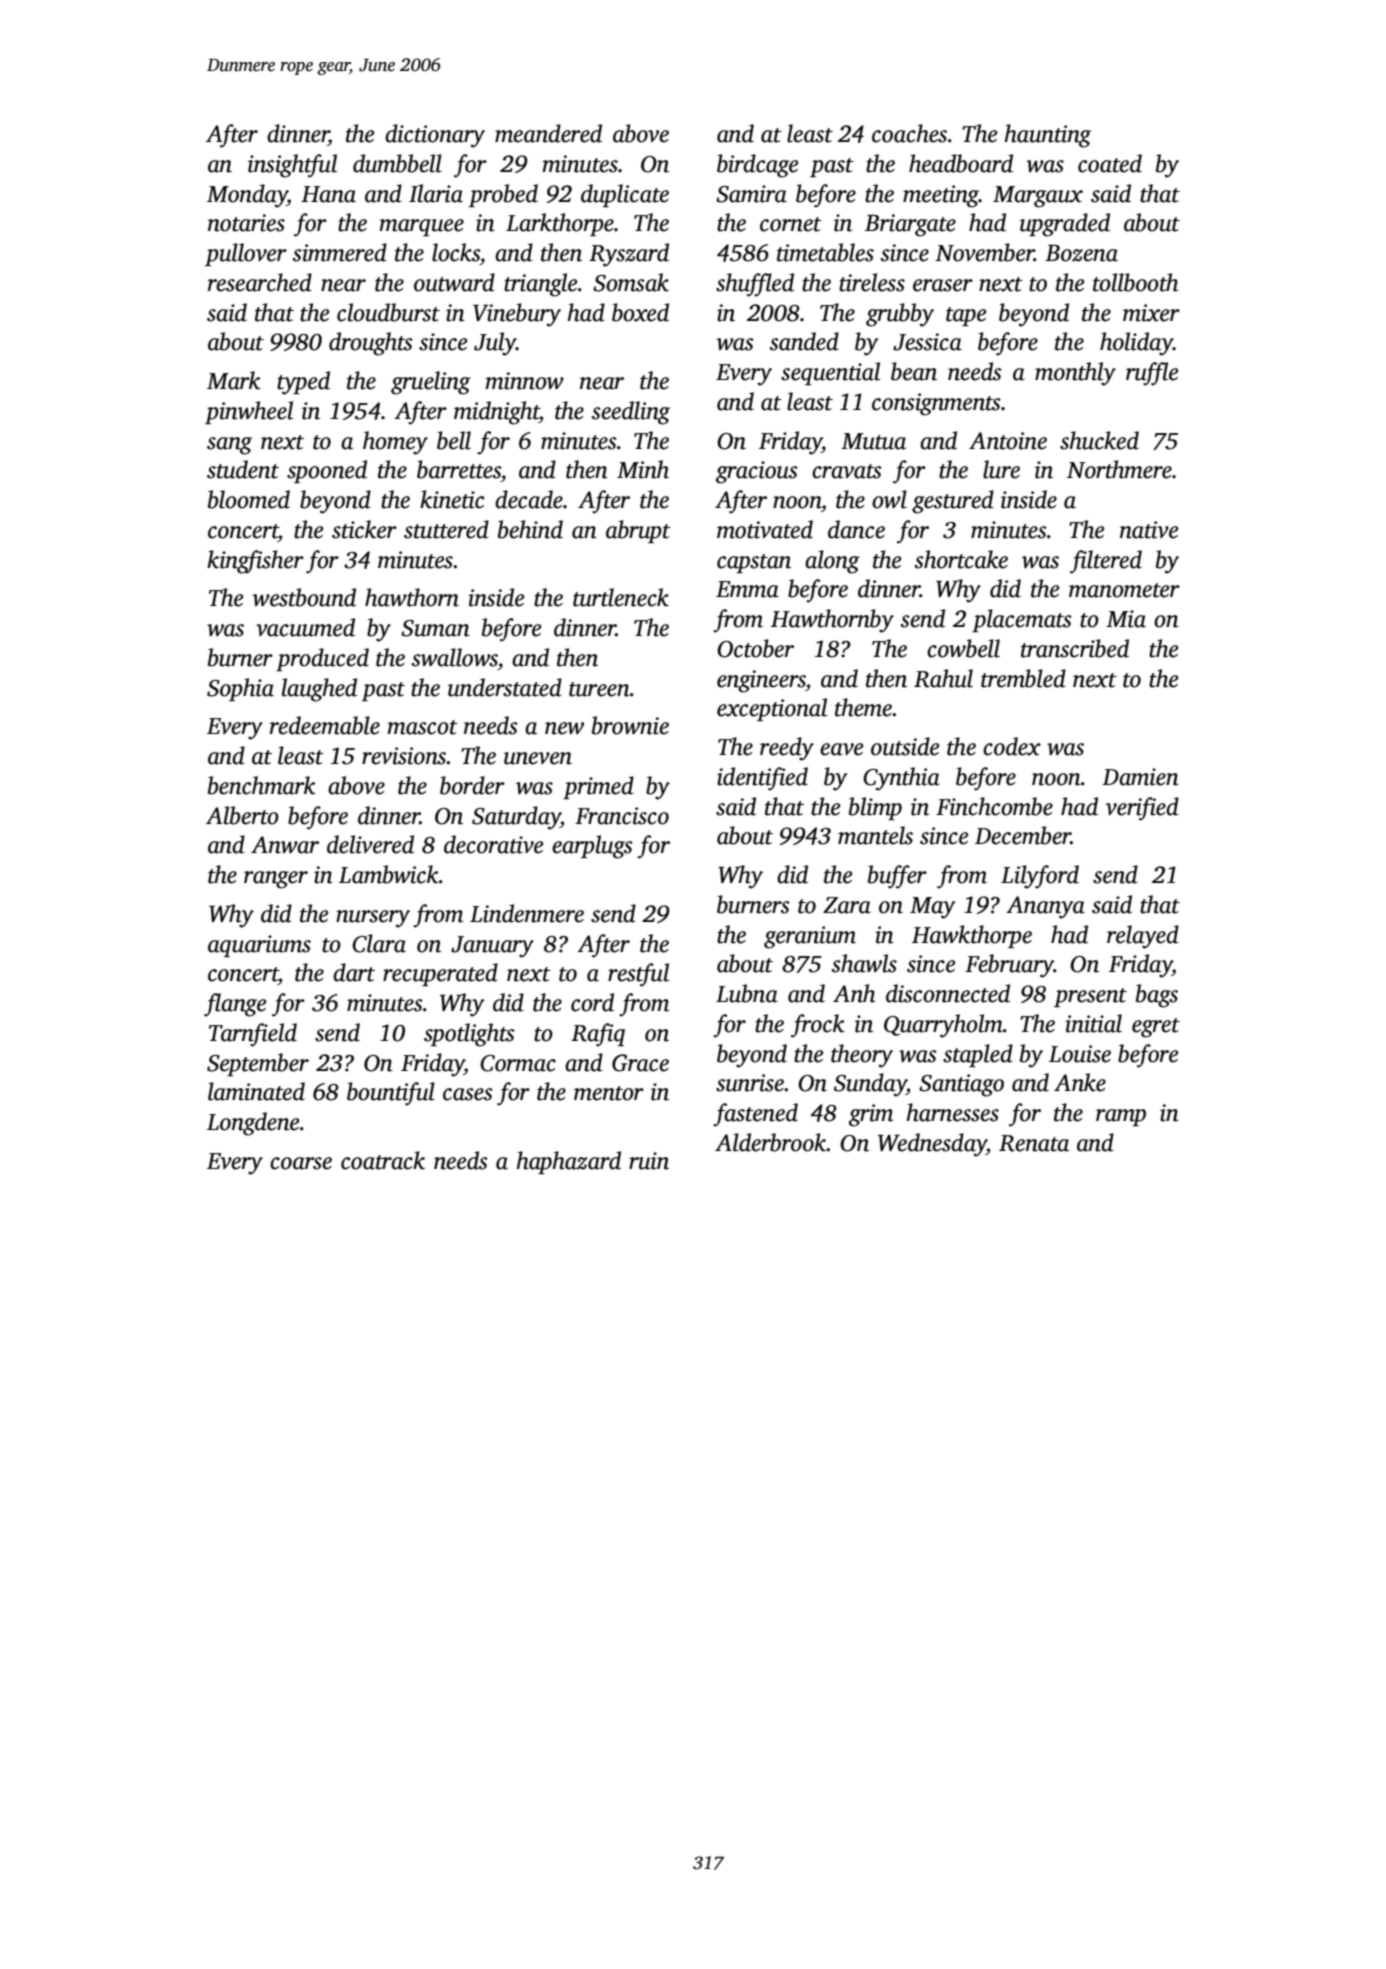  What do you see at coordinates (243, 469) in the image?
I see `student` at bounding box center [243, 469].
